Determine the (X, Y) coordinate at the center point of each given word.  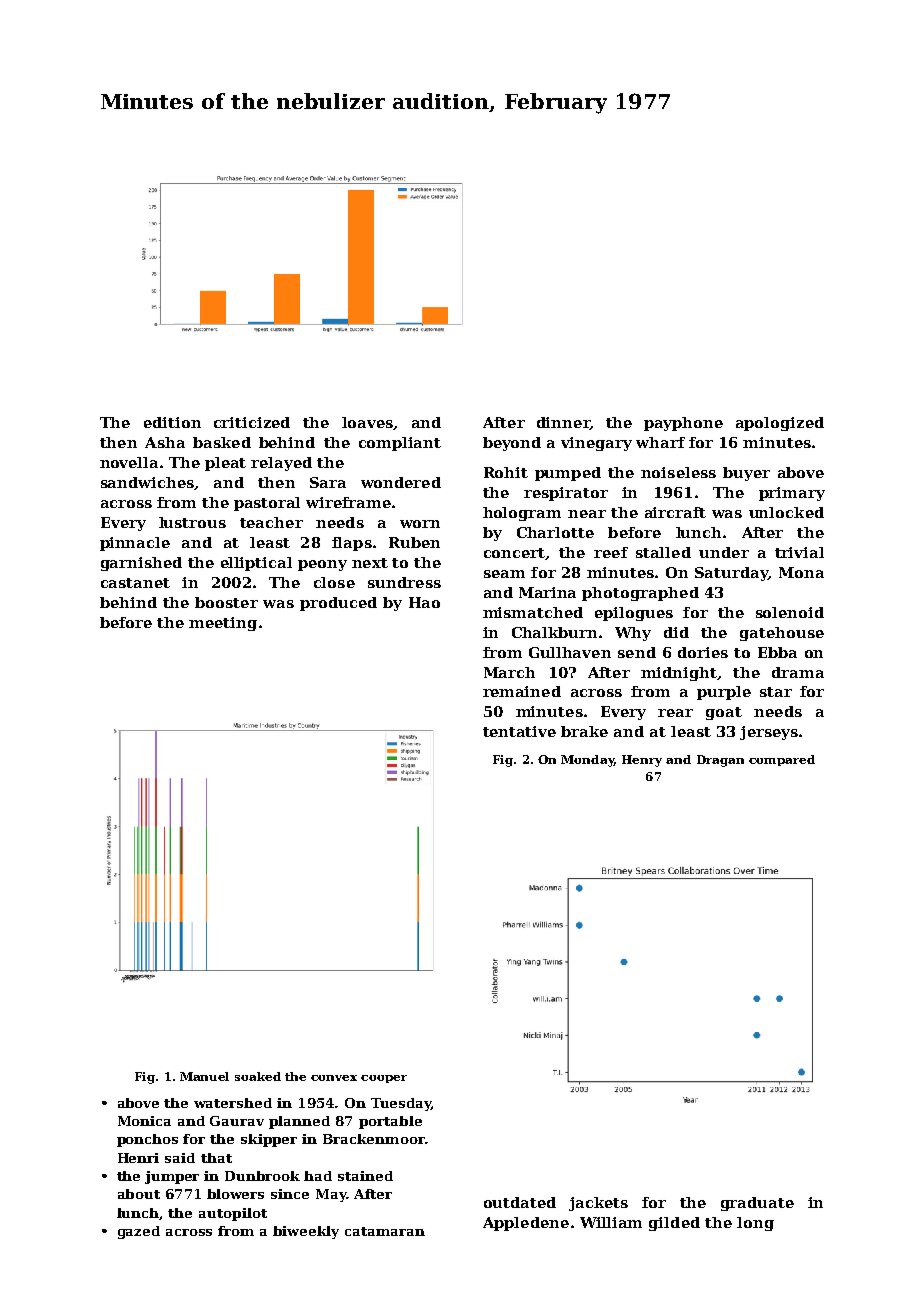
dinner (563, 423)
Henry (642, 761)
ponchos (147, 1140)
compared (782, 760)
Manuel (204, 1076)
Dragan (720, 761)
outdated (520, 1202)
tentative (519, 731)
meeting (223, 624)
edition (172, 422)
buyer (746, 474)
